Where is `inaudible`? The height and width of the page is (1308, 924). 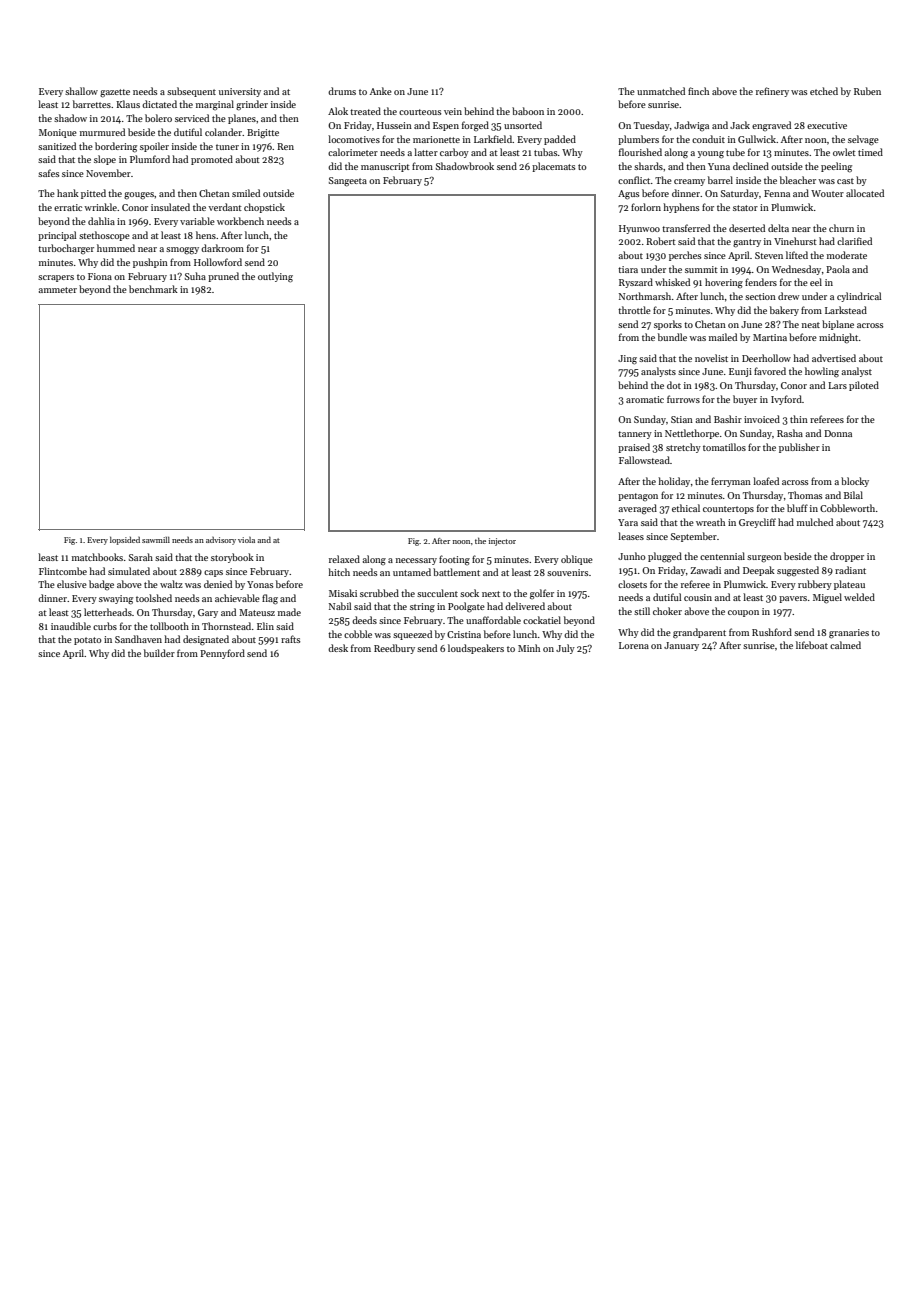 inaudible is located at coordinates (71, 626).
